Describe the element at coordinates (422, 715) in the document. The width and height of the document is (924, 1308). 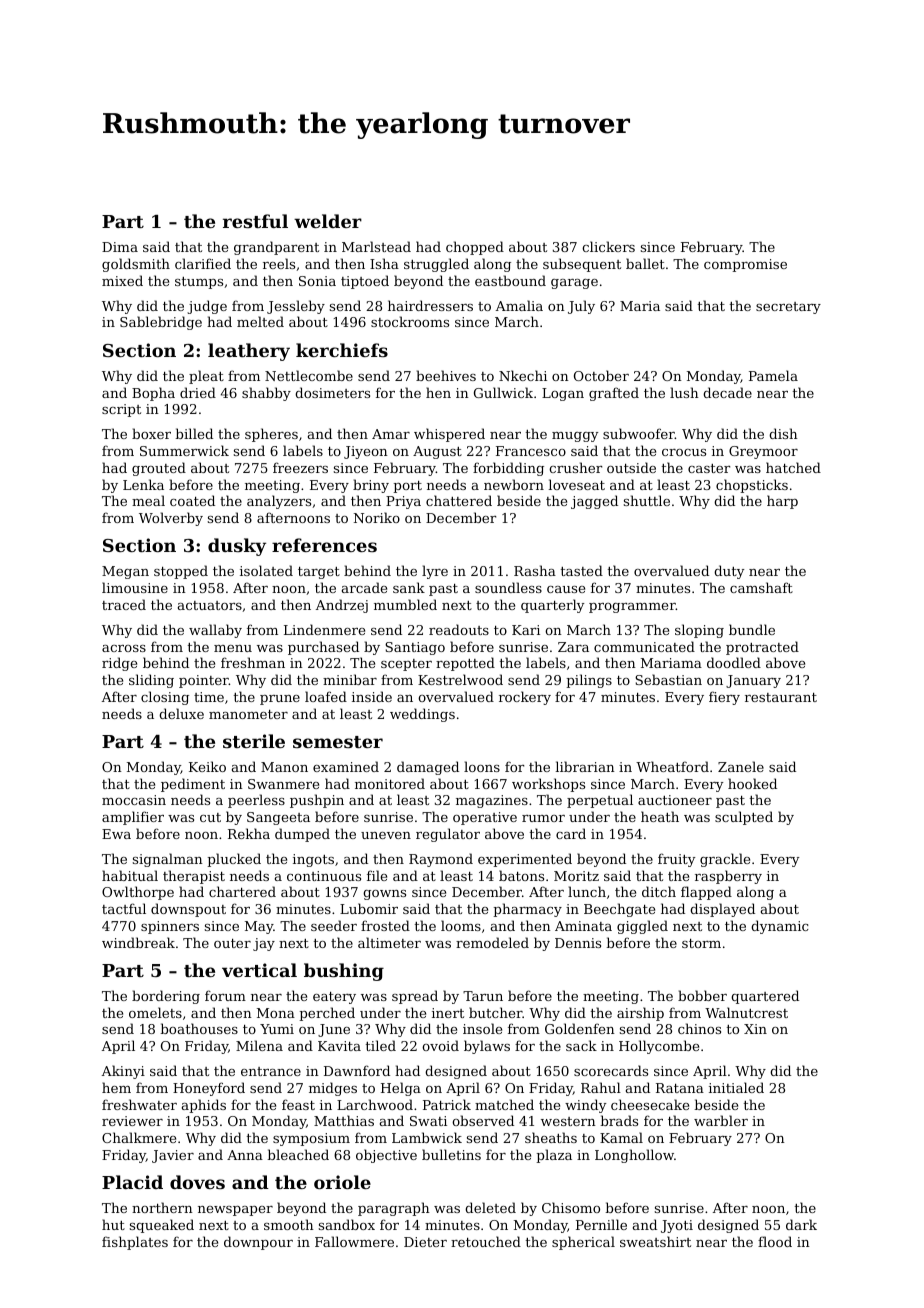
I see `weddings` at that location.
